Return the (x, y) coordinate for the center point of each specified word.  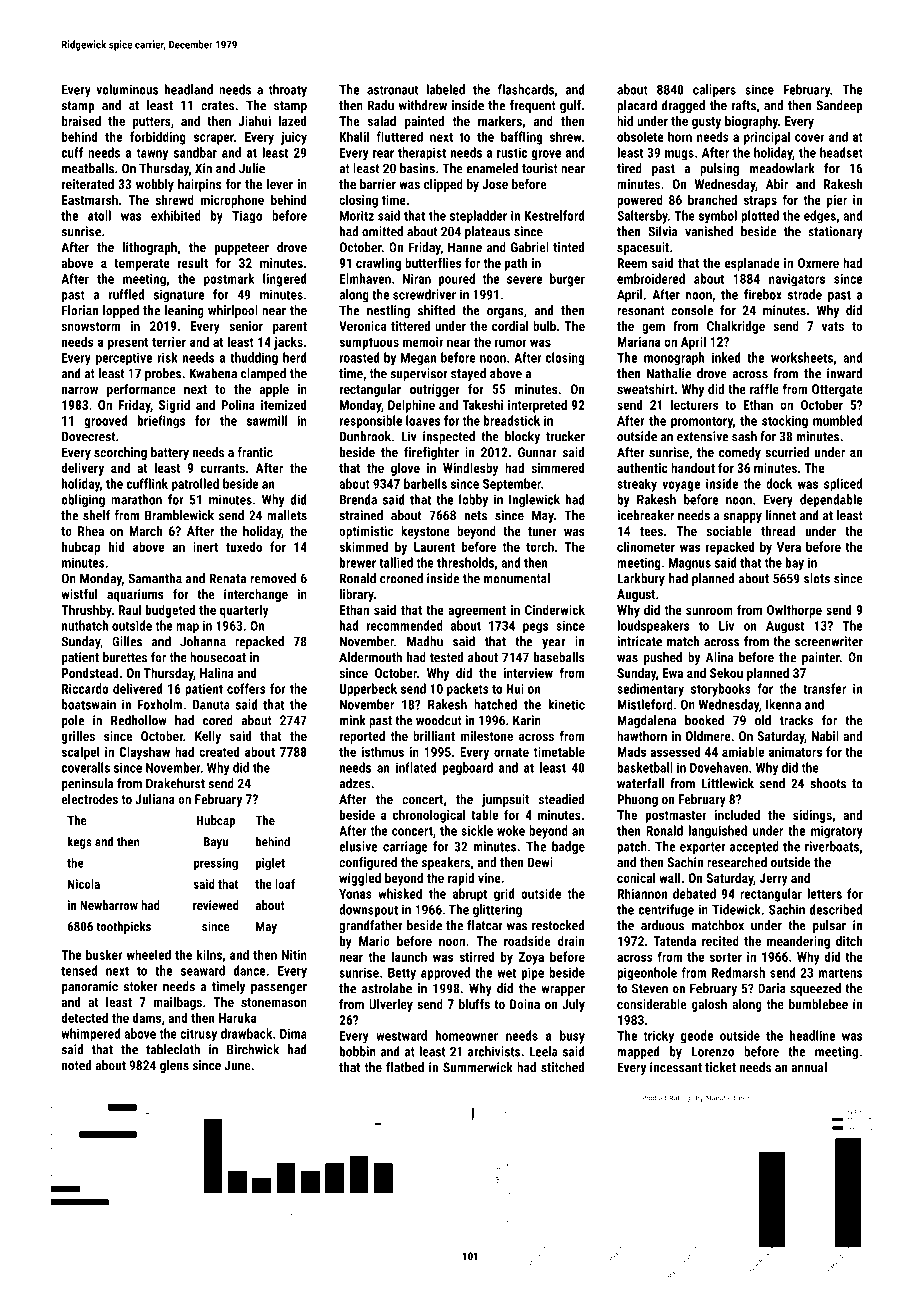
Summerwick (478, 1067)
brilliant (434, 736)
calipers (714, 91)
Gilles (127, 641)
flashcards (526, 89)
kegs (79, 842)
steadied (561, 799)
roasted (360, 357)
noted (77, 1065)
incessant (676, 1067)
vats (833, 326)
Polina (238, 404)
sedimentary (650, 690)
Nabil (825, 736)
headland (189, 89)
